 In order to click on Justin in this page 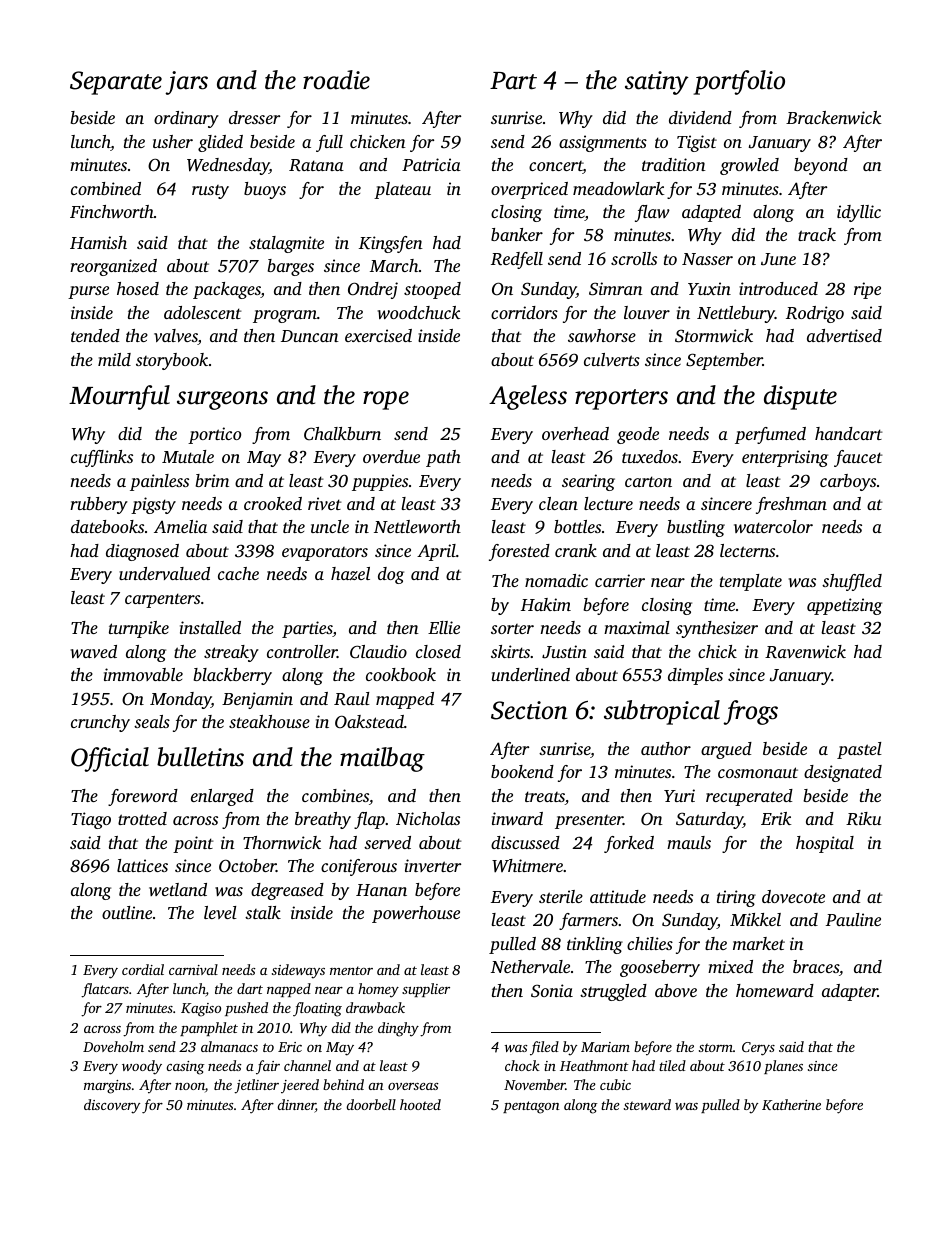, I will do `click(564, 652)`.
